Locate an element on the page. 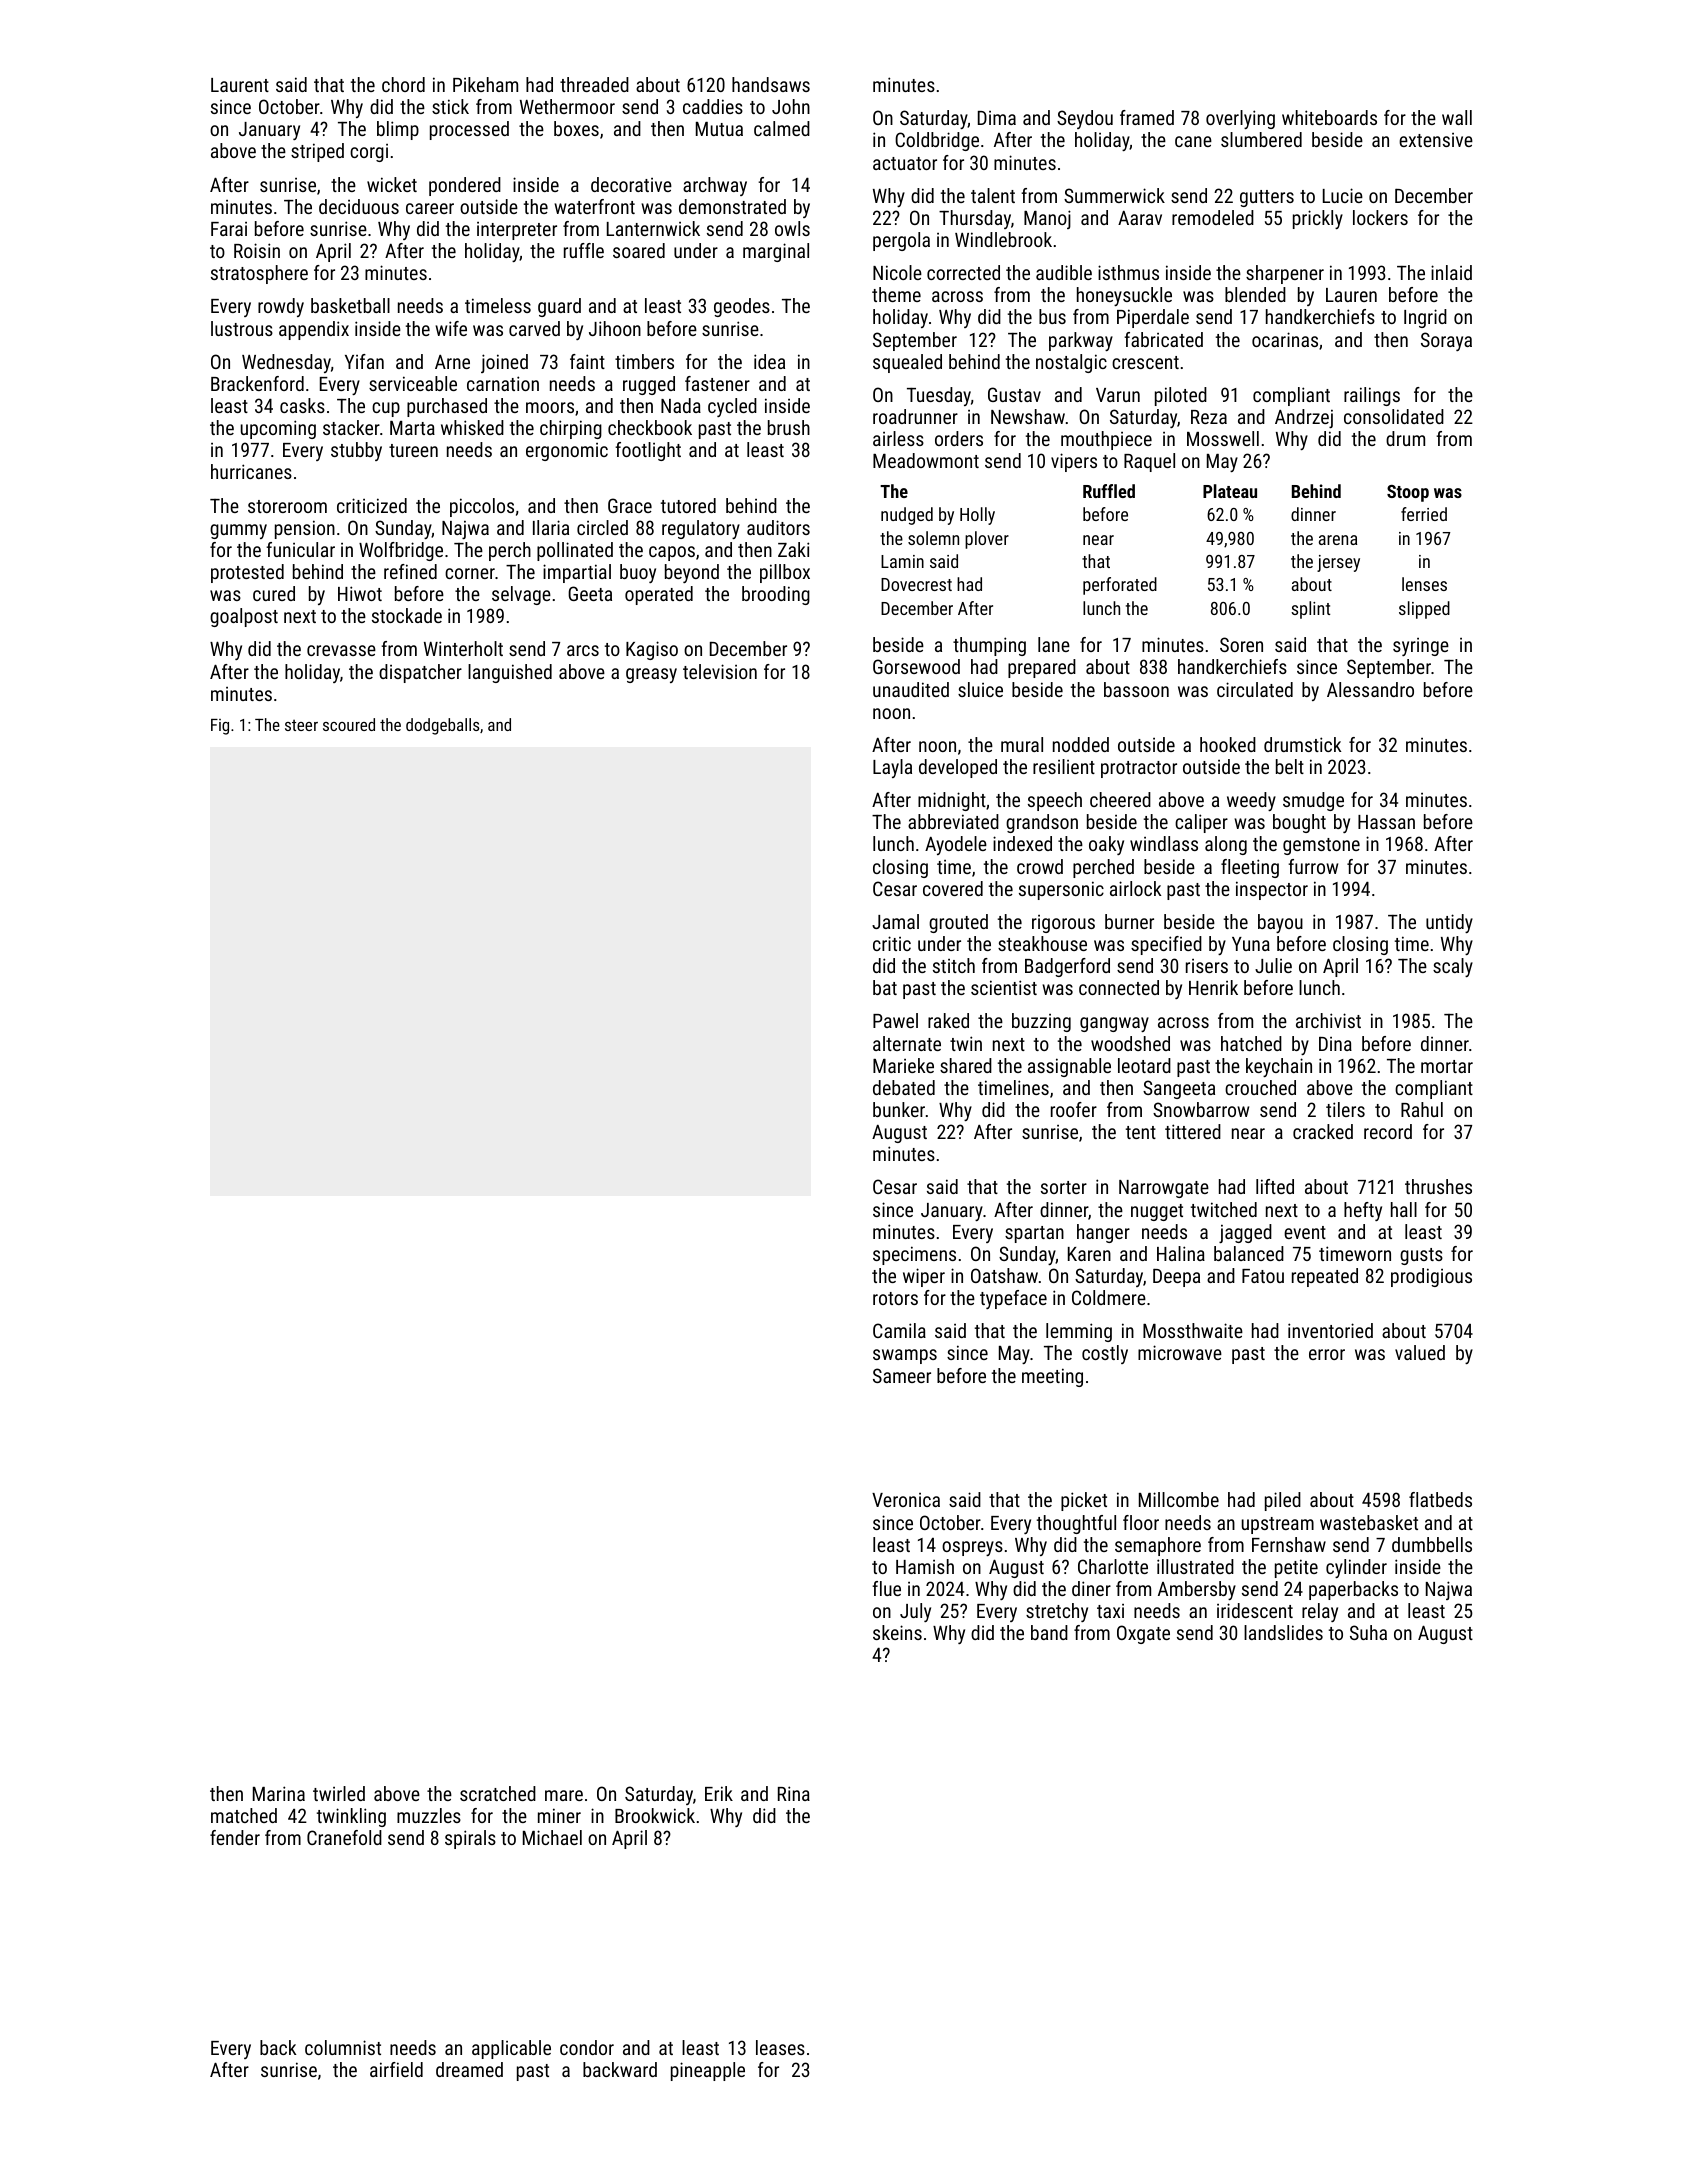 This document has height=2178, width=1683. jersey is located at coordinates (1338, 563).
